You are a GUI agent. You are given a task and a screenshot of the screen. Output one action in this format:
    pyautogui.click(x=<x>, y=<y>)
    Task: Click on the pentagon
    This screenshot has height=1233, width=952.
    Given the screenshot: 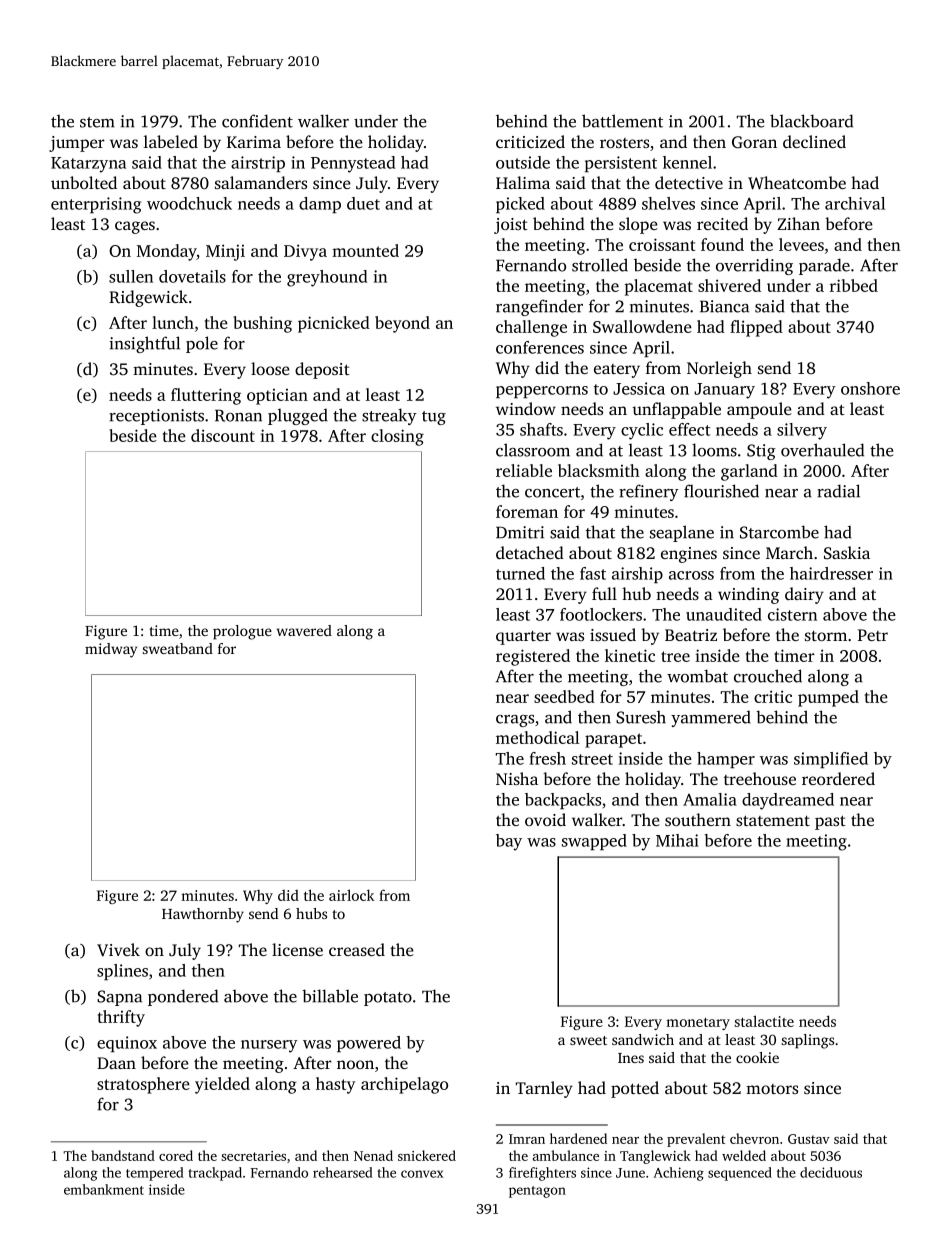 What is the action you would take?
    pyautogui.click(x=537, y=1192)
